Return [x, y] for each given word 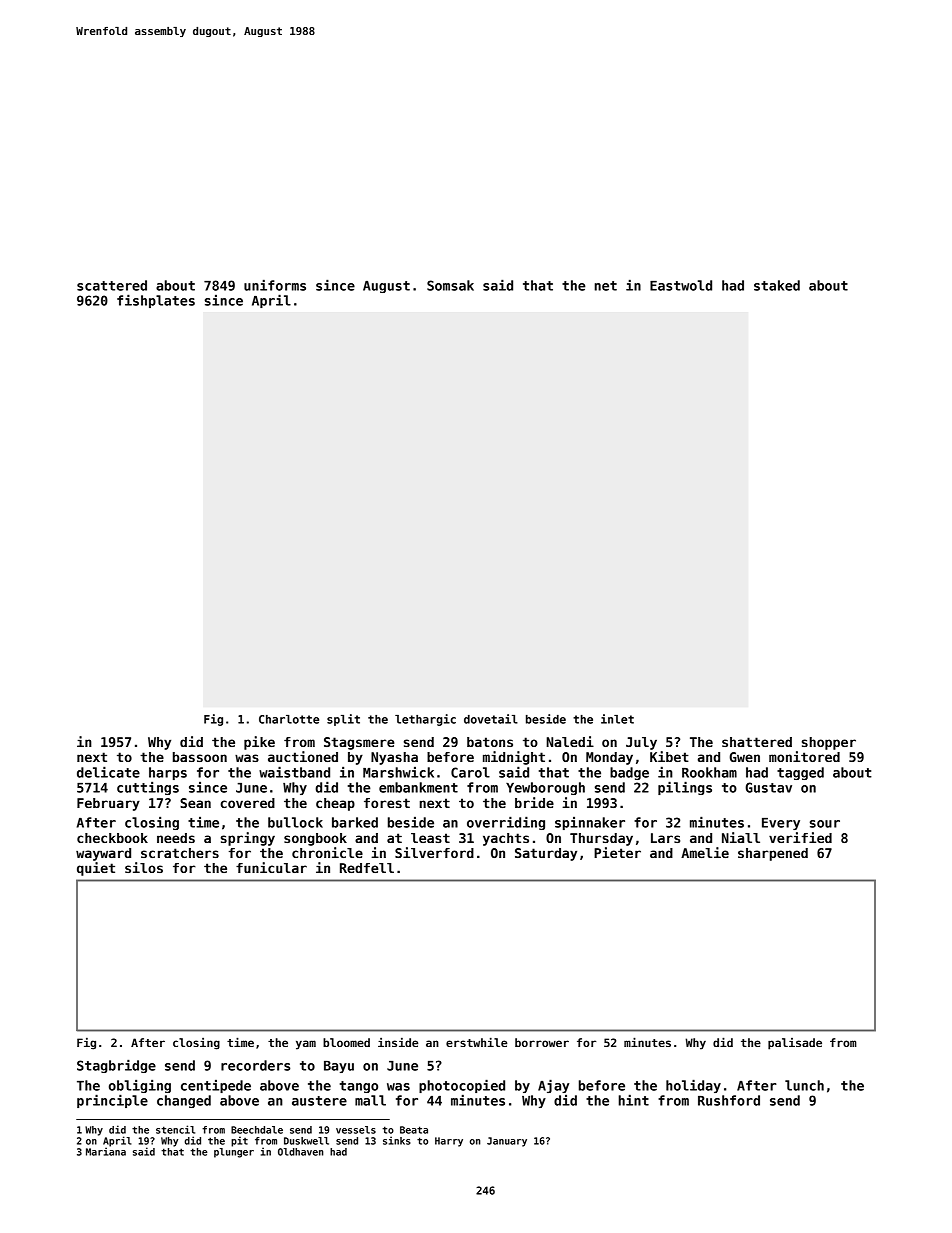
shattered [757, 742]
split [343, 720]
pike [259, 743]
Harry [449, 1142]
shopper [829, 743]
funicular [271, 867]
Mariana [106, 1151]
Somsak [450, 285]
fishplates [156, 301]
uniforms [275, 285]
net [606, 286]
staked [777, 285]
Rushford [729, 1100]
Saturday [546, 854]
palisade [795, 1044]
